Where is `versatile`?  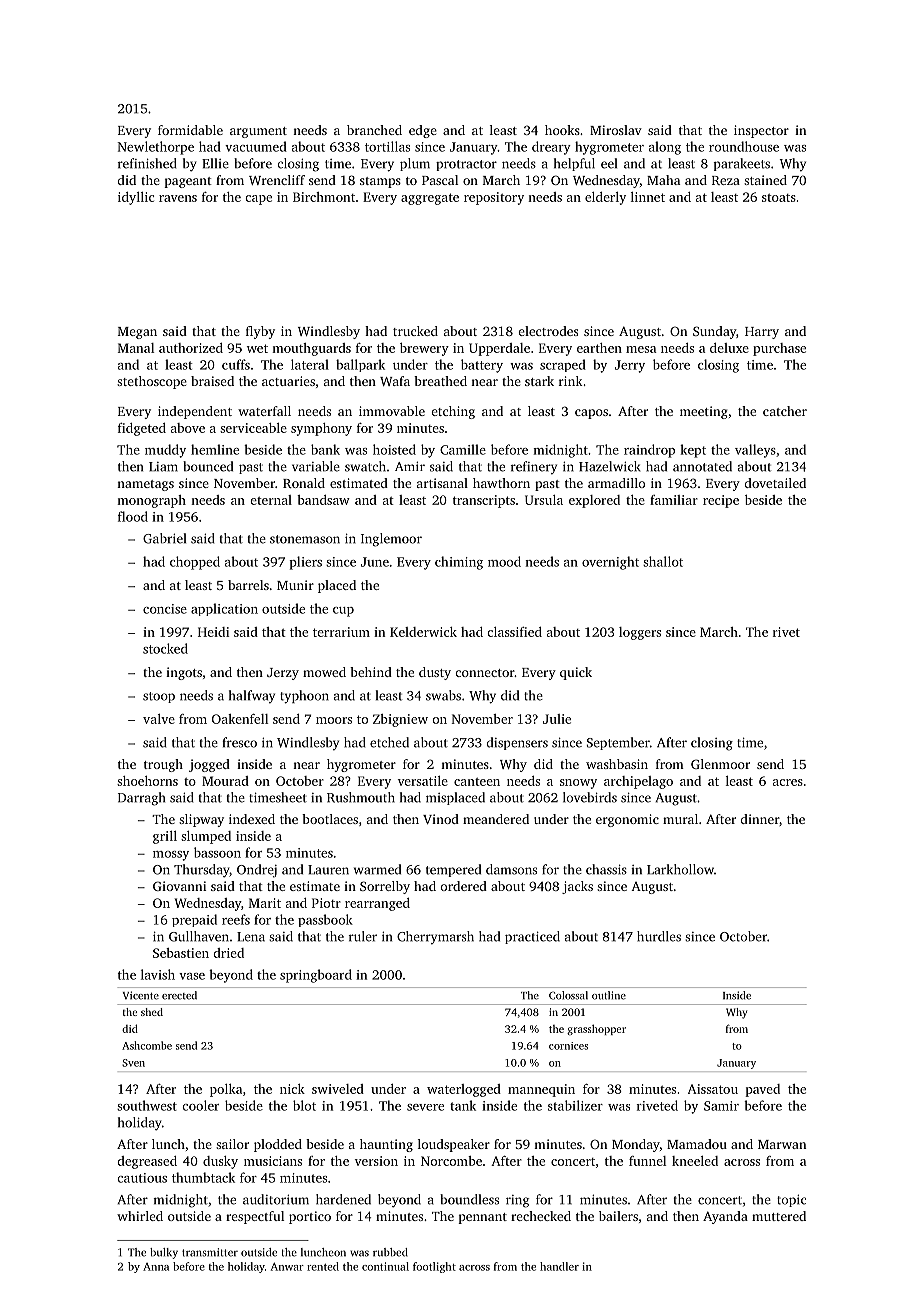
versatile is located at coordinates (423, 781).
